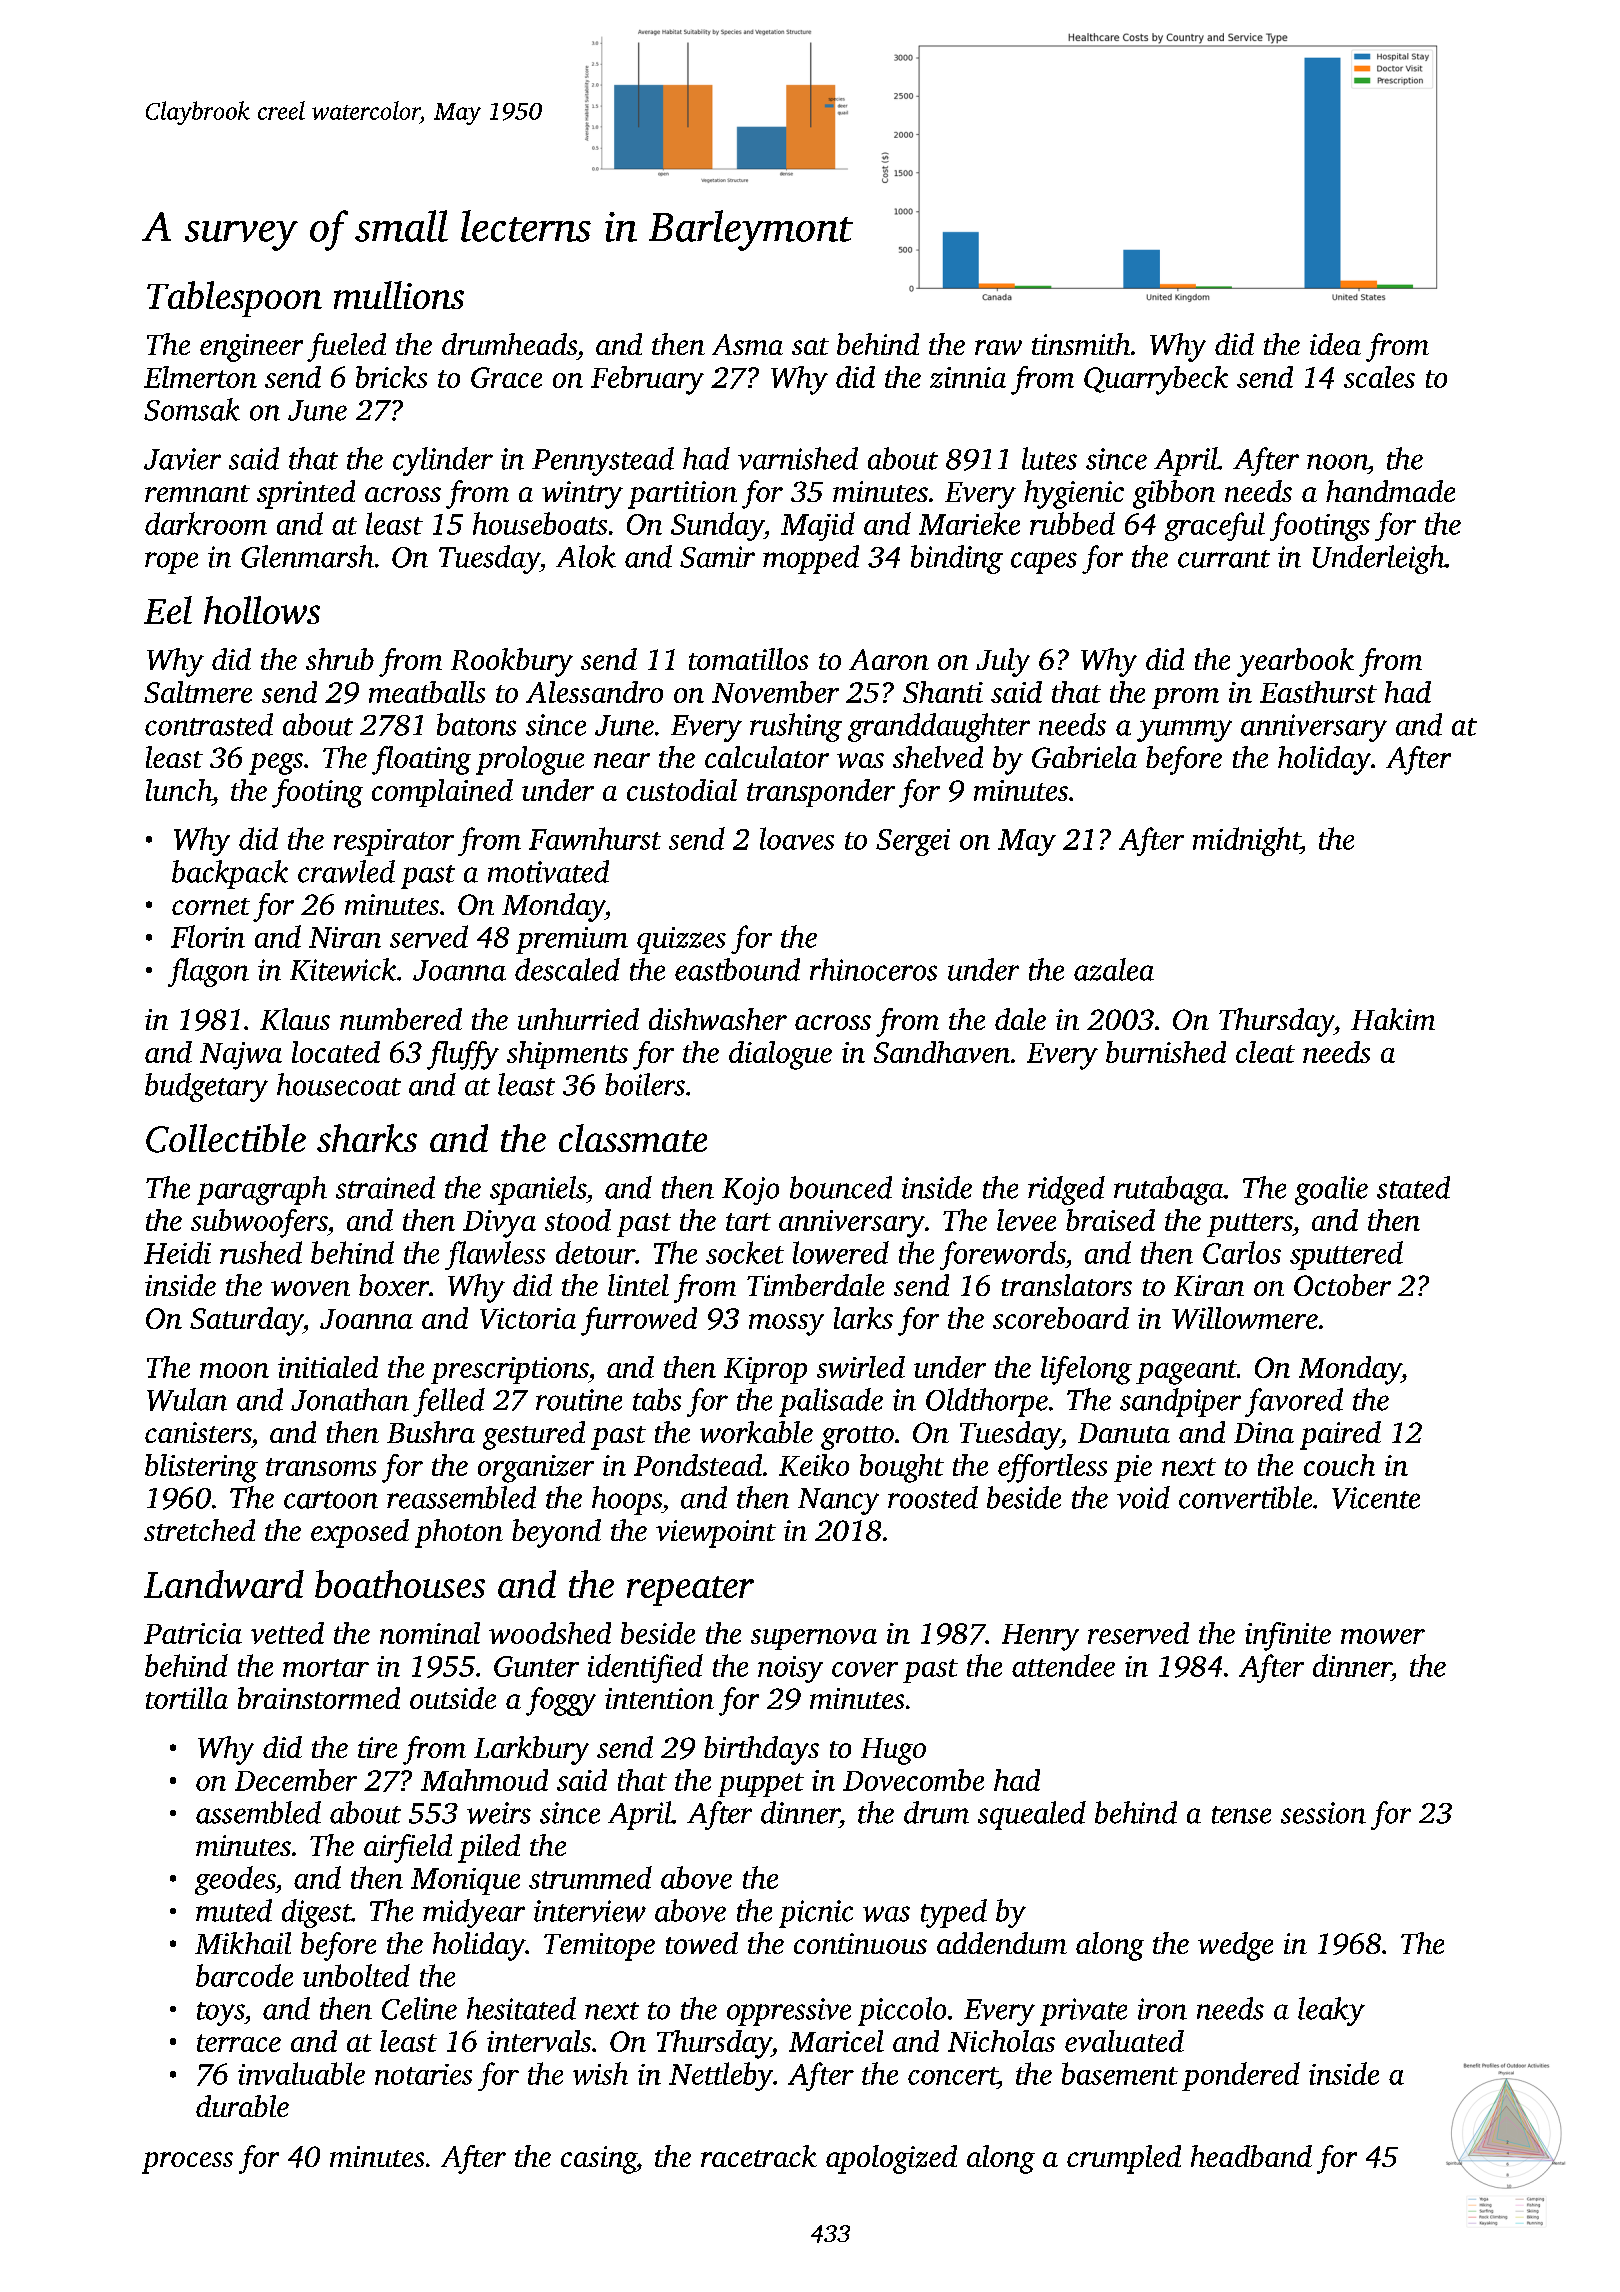  I want to click on racetrack, so click(759, 2156).
